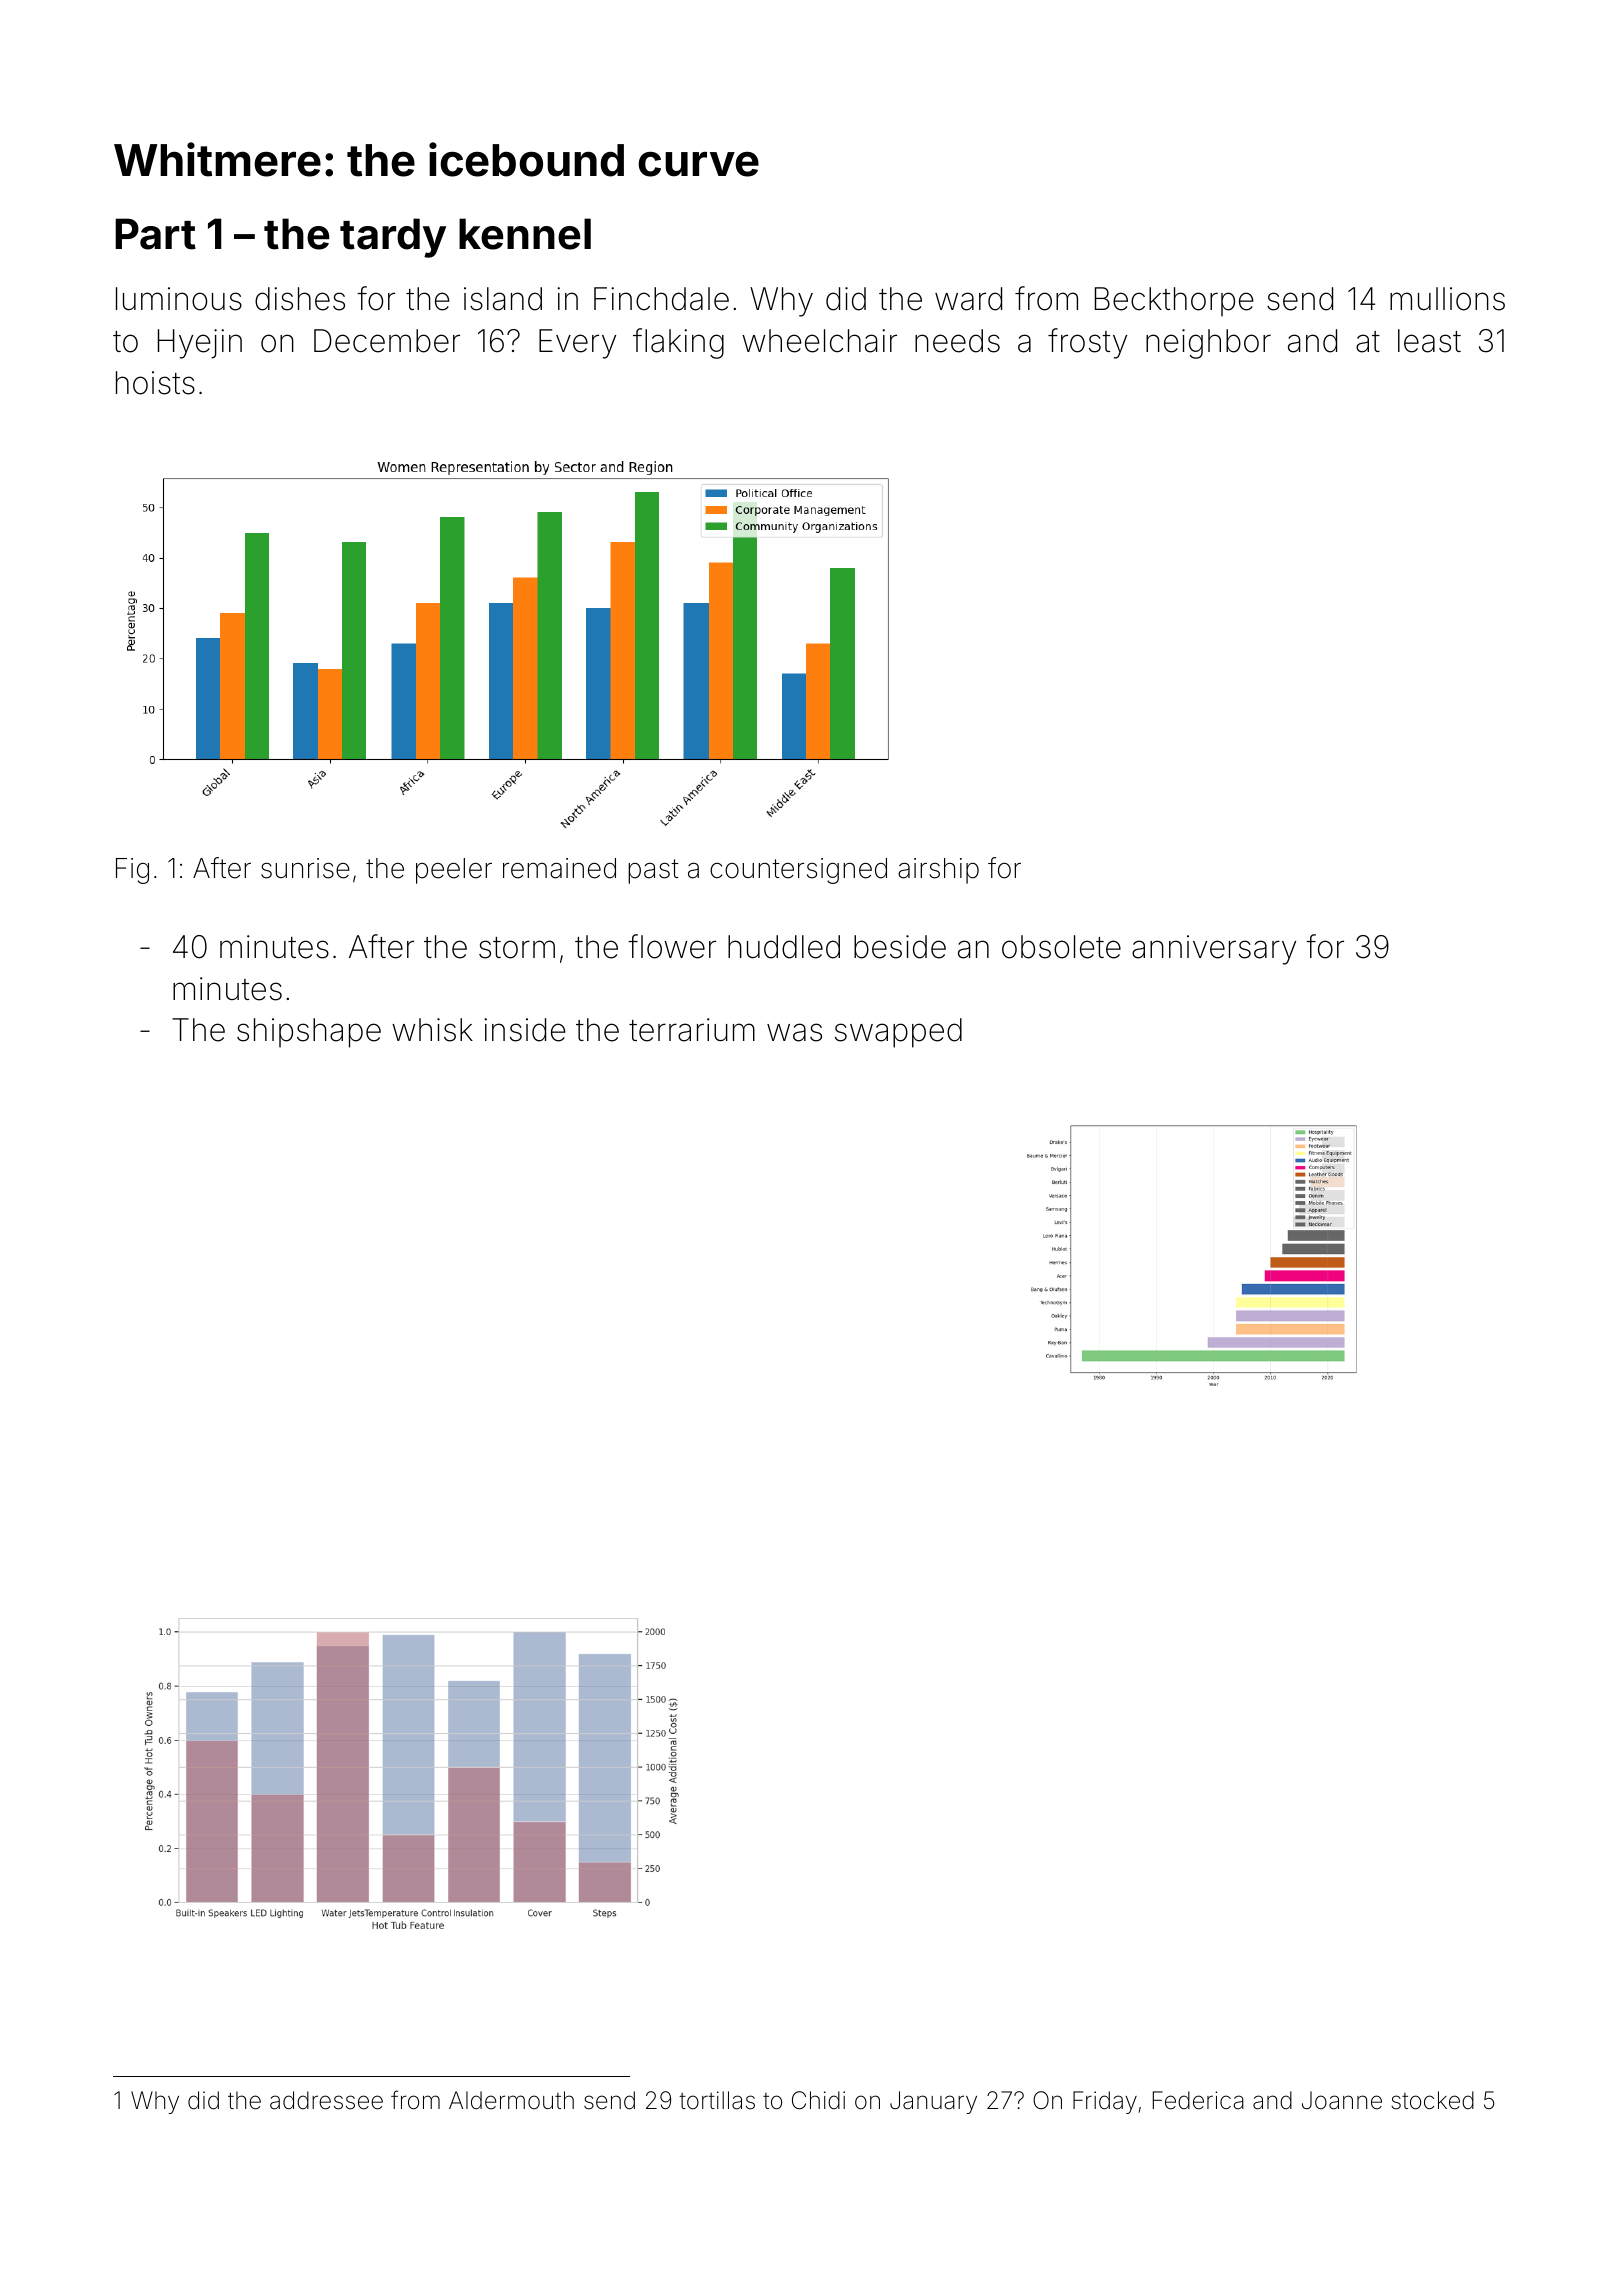  What do you see at coordinates (692, 1030) in the screenshot?
I see `terrarium` at bounding box center [692, 1030].
